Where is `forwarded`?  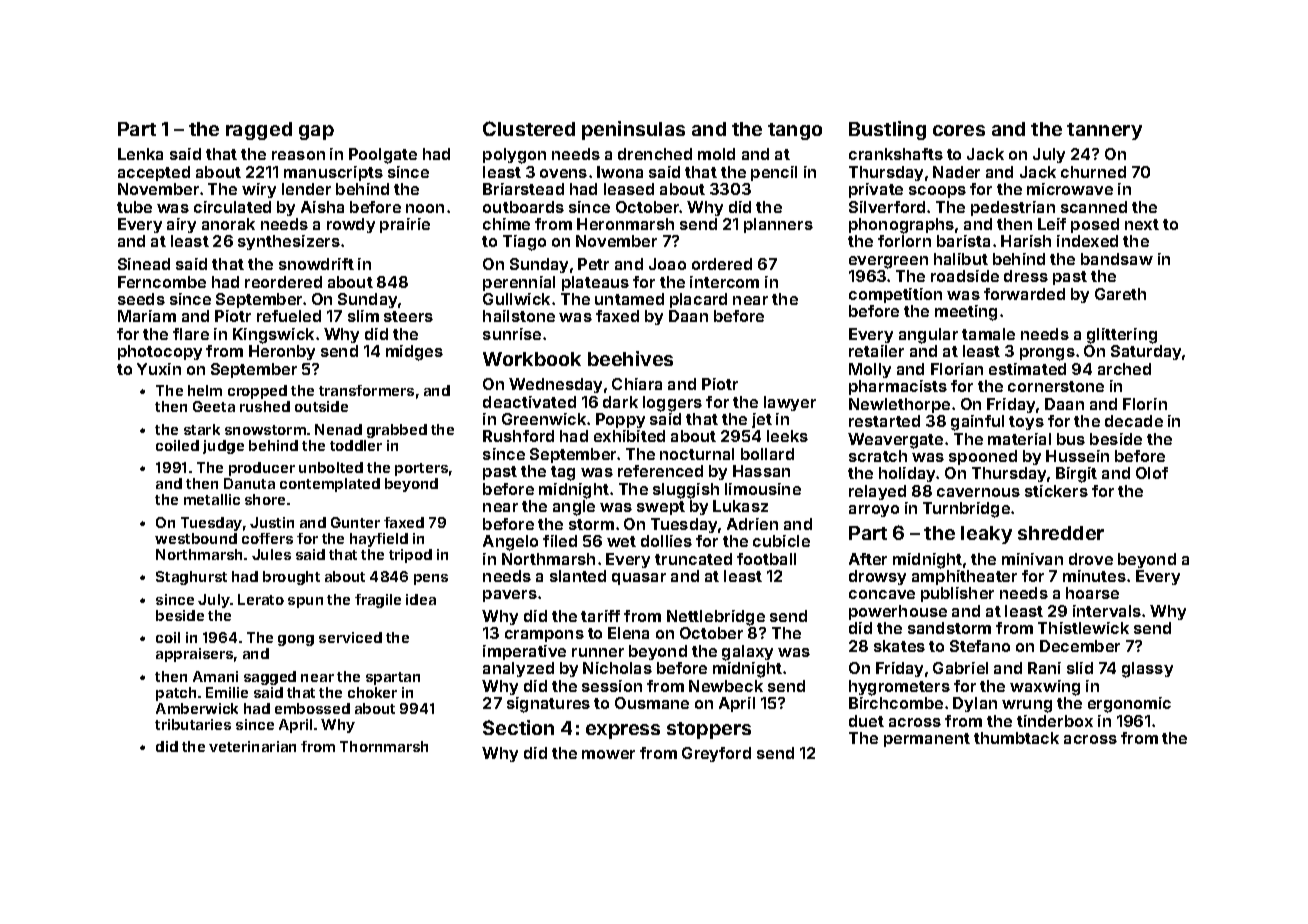 forwarded is located at coordinates (1024, 294).
